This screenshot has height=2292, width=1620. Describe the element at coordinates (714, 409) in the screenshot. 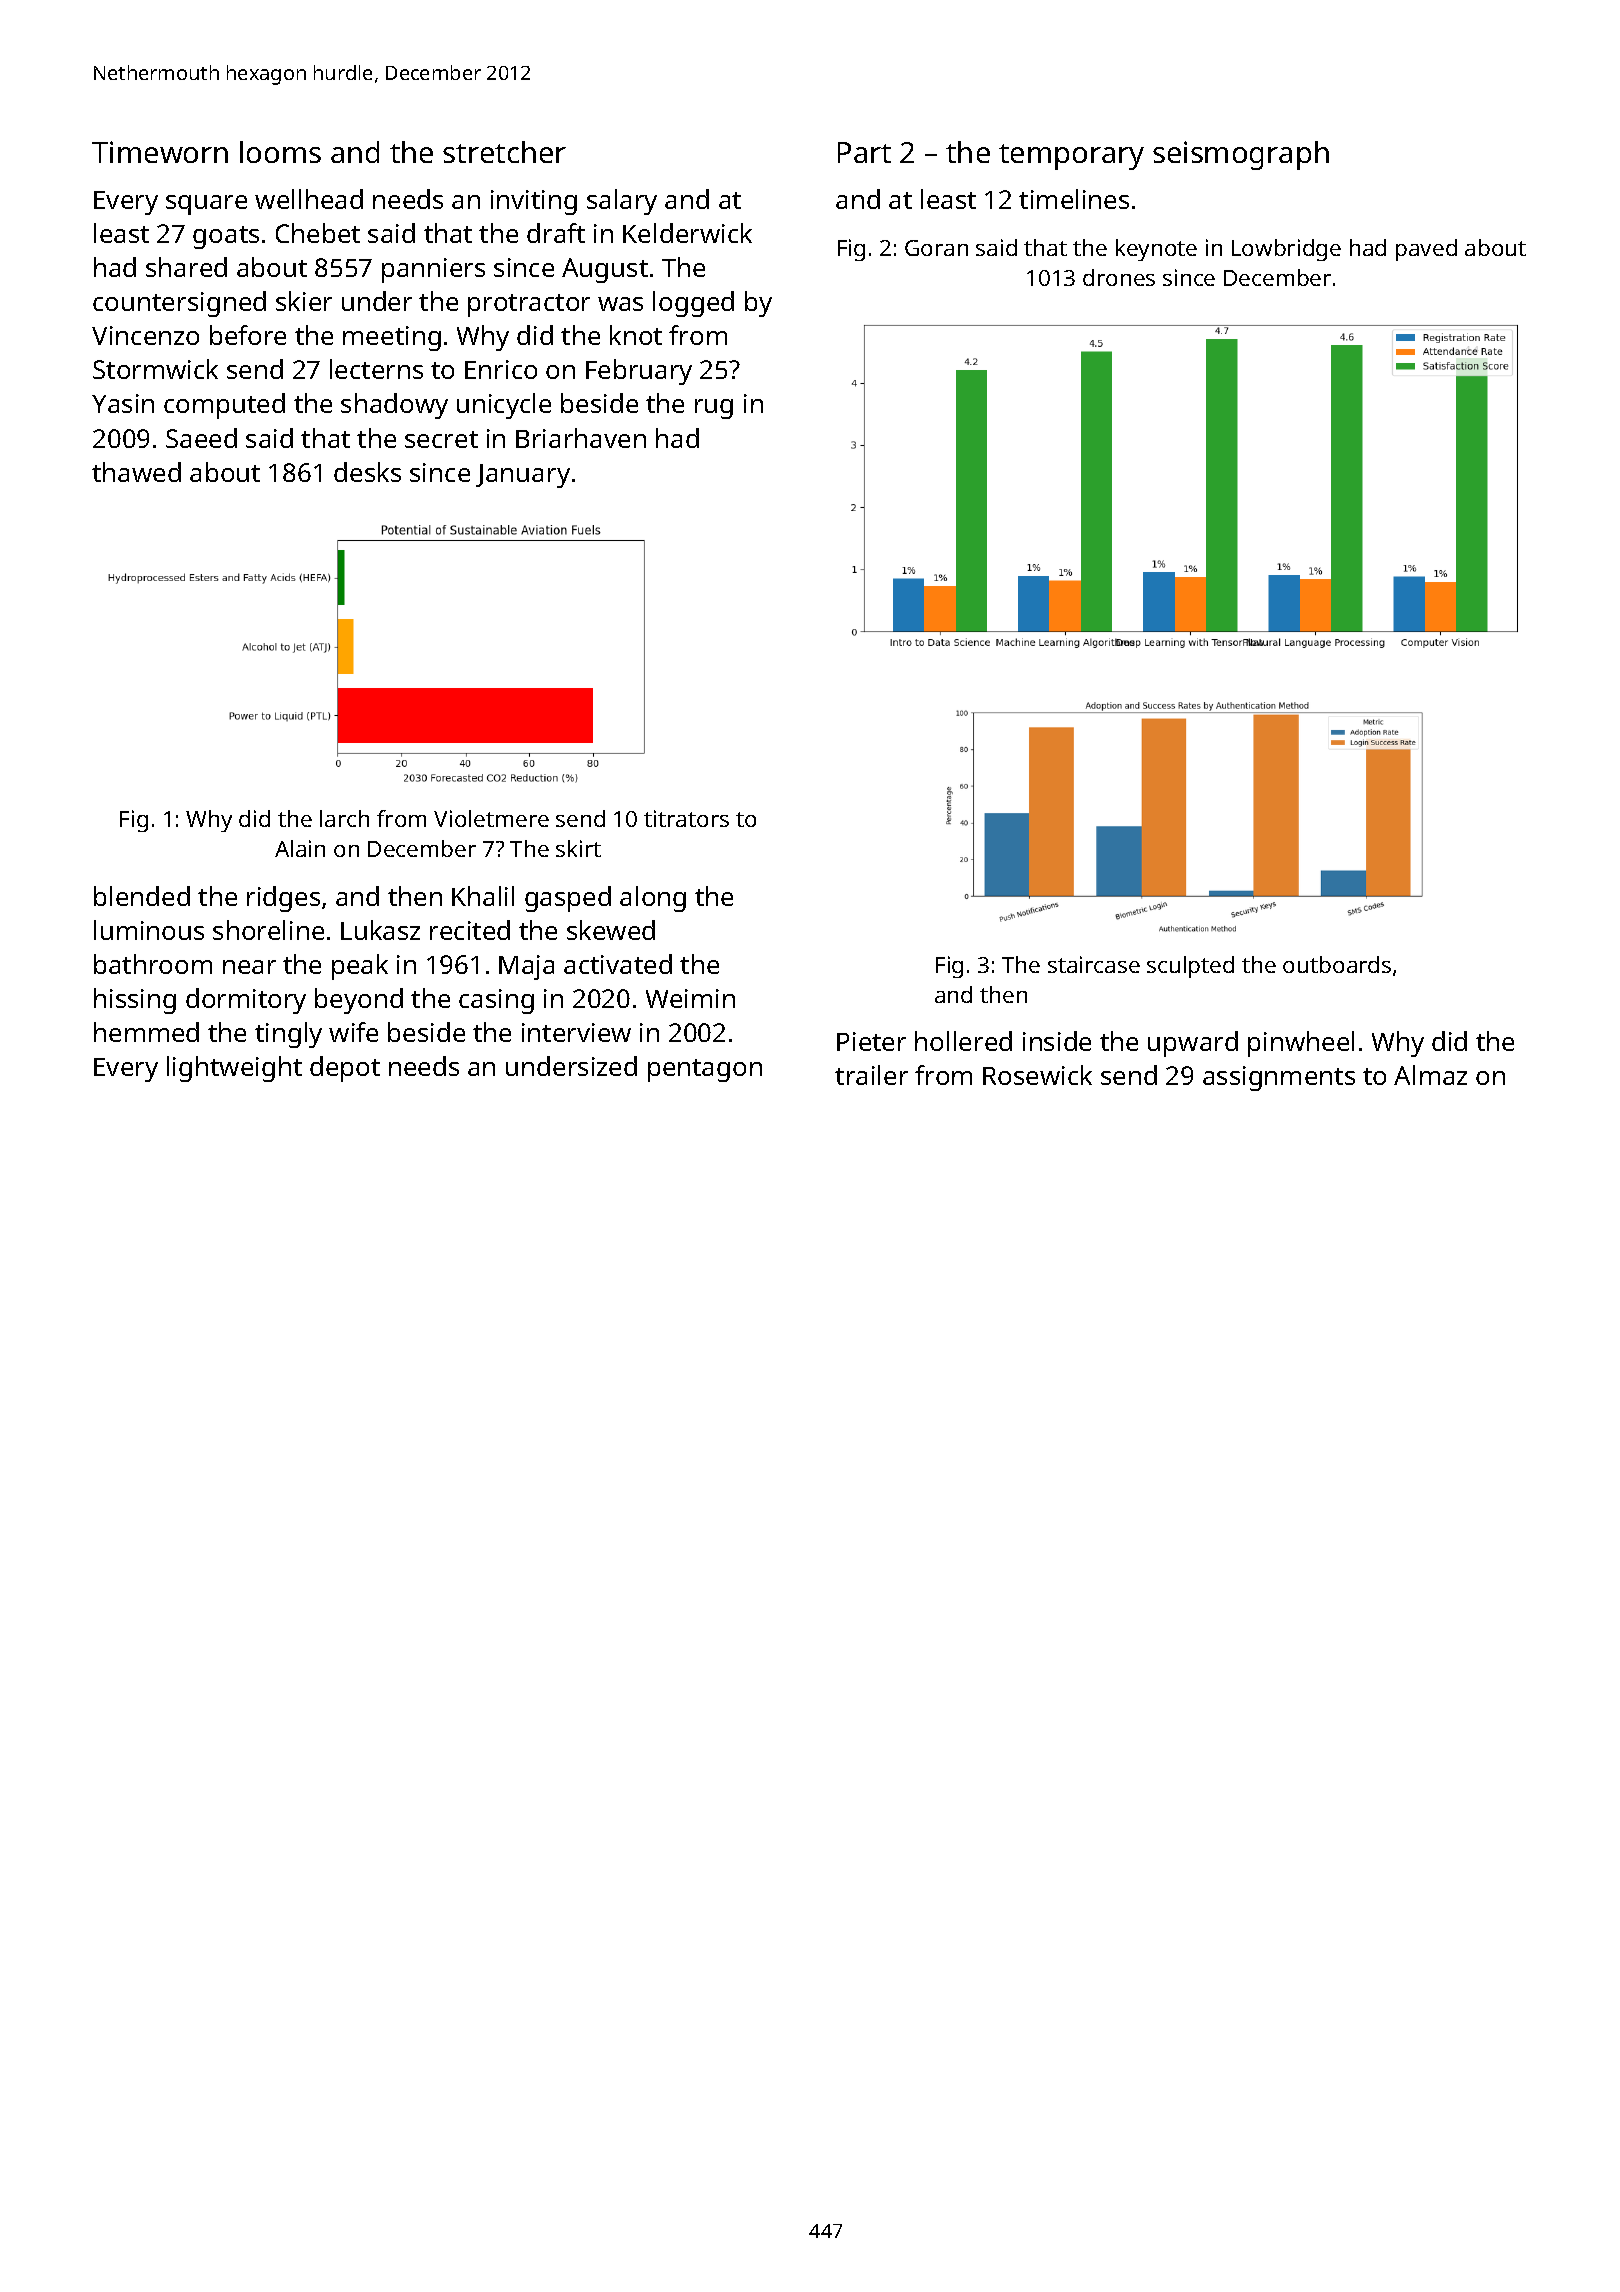

I see `rug` at that location.
